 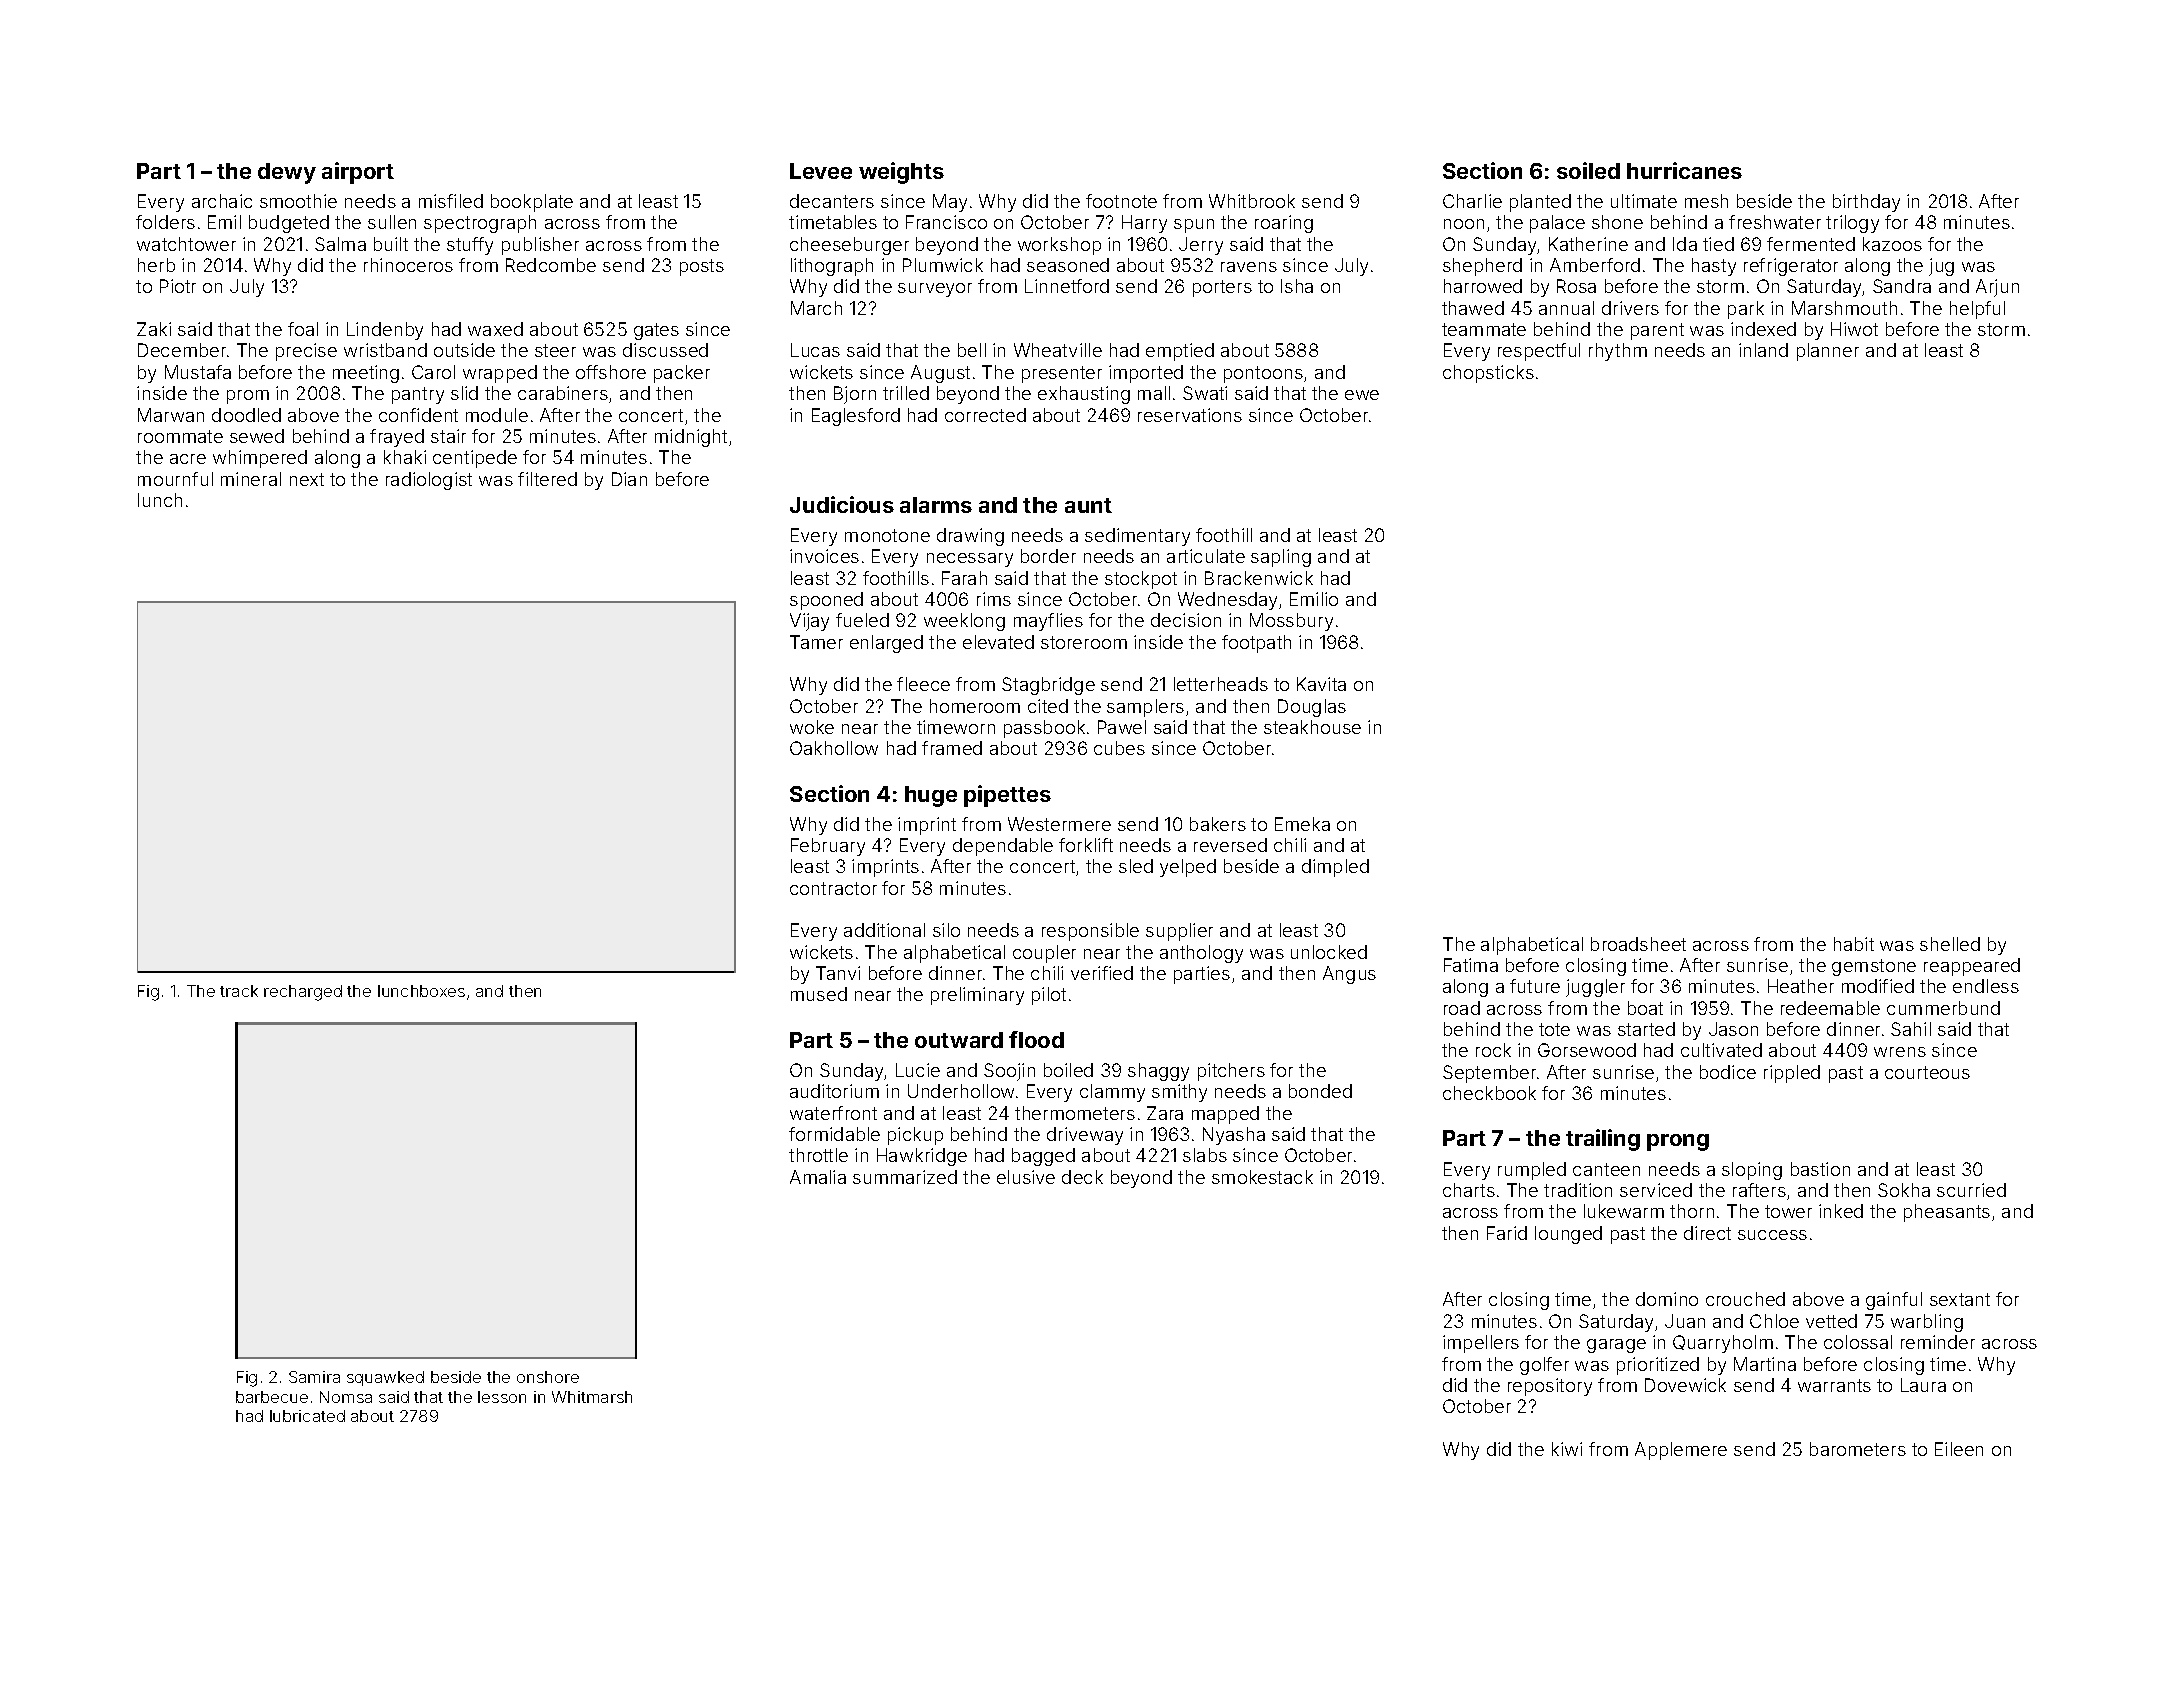 I want to click on Dian, so click(x=629, y=479).
